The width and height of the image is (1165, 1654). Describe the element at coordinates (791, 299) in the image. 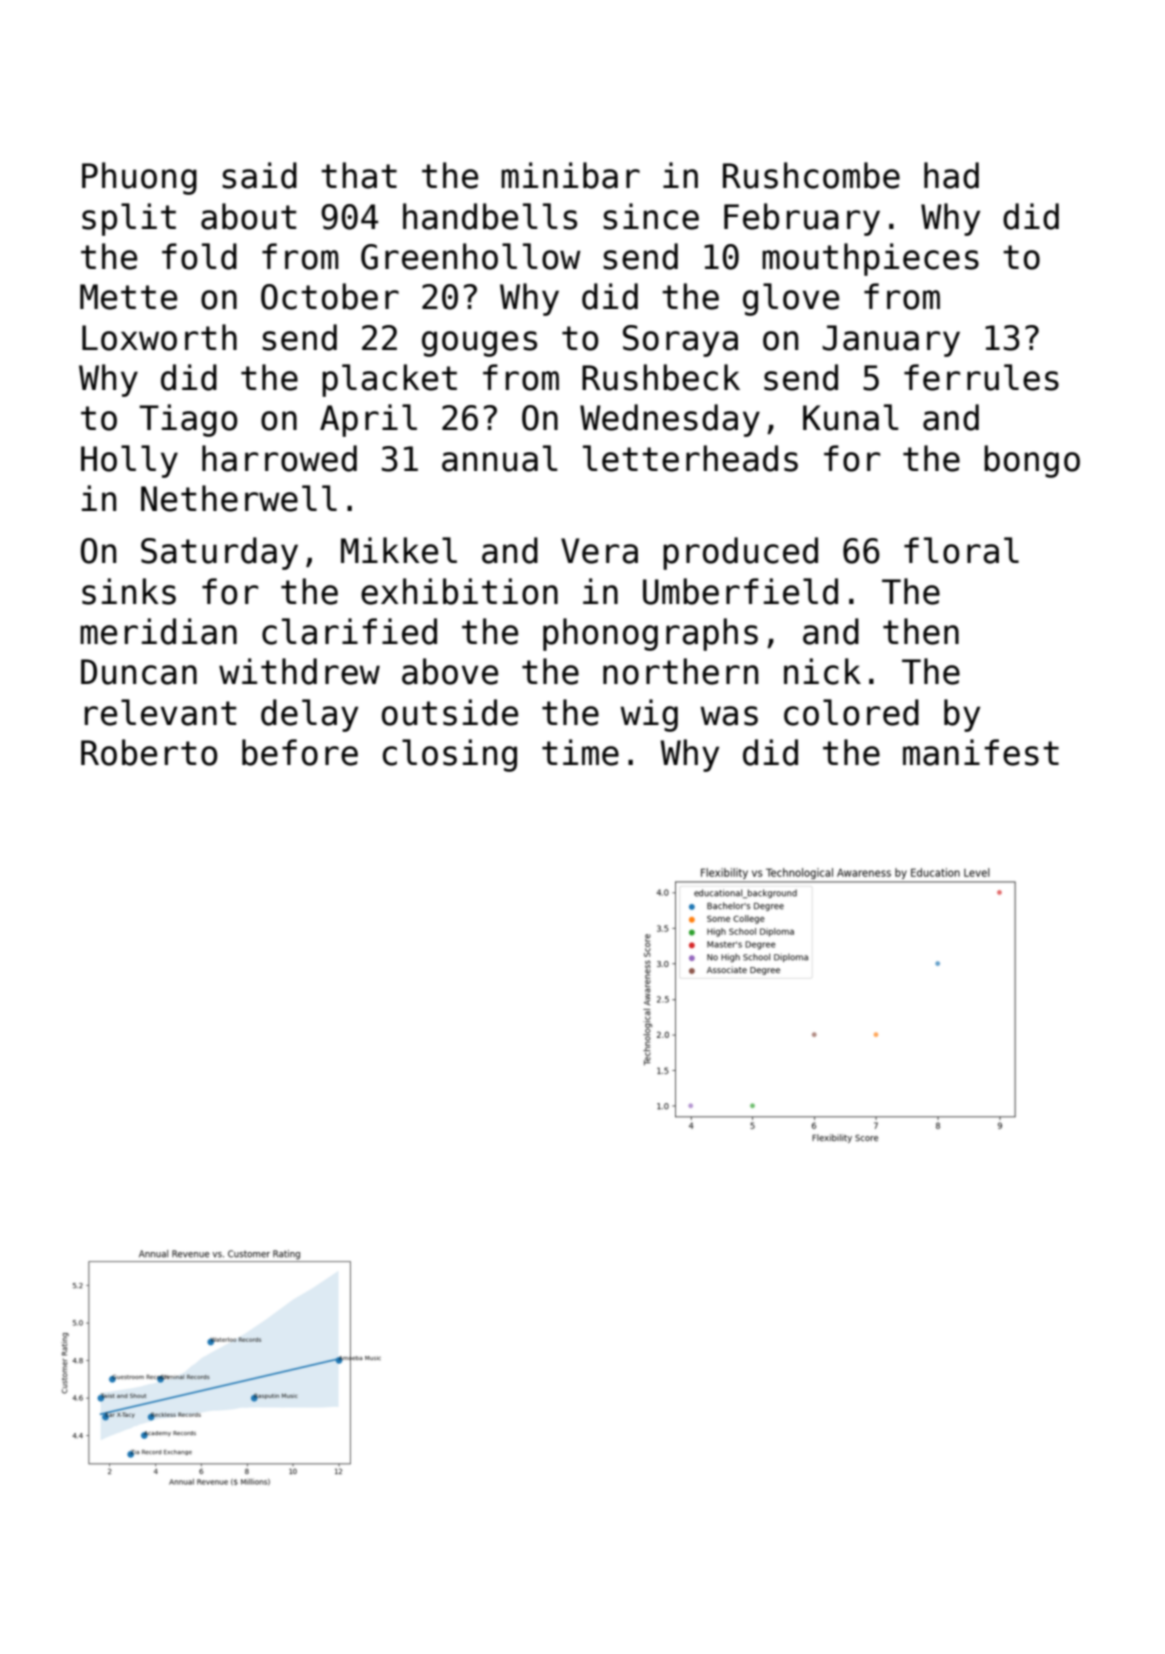

I see `glove` at that location.
